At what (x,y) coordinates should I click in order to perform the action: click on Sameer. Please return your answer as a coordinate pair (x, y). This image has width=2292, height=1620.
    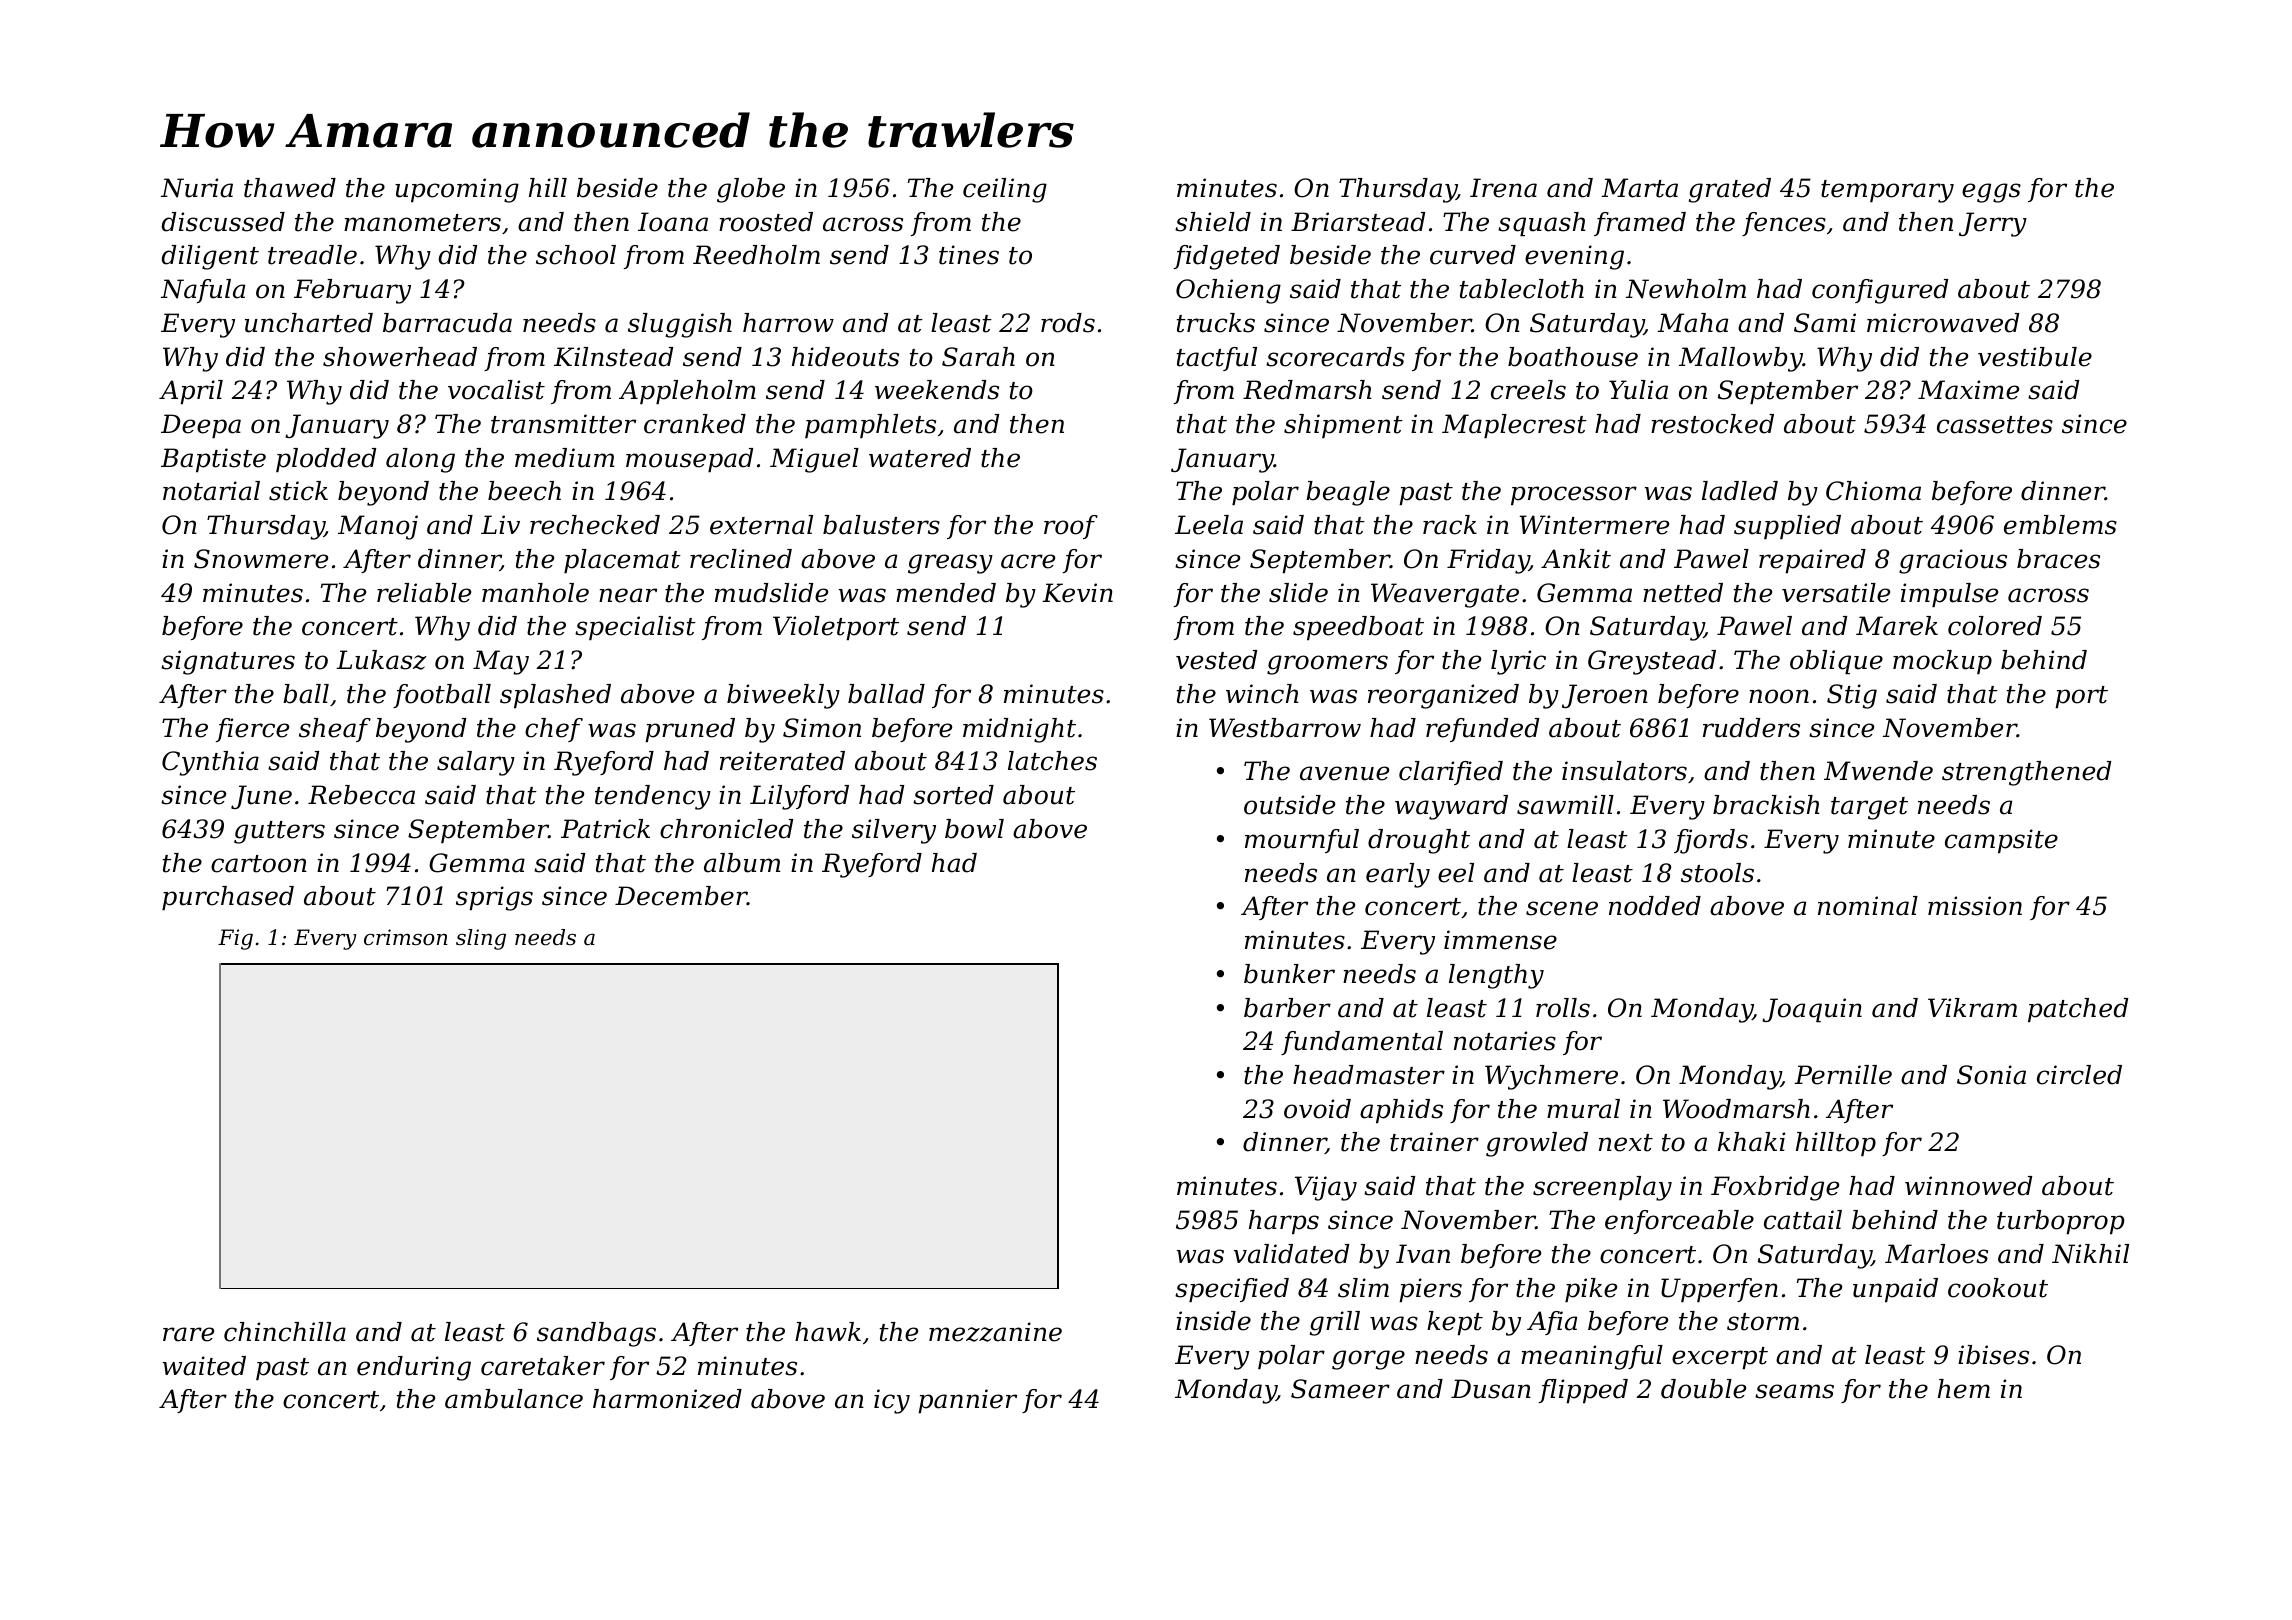
    Looking at the image, I should click on (1340, 1389).
